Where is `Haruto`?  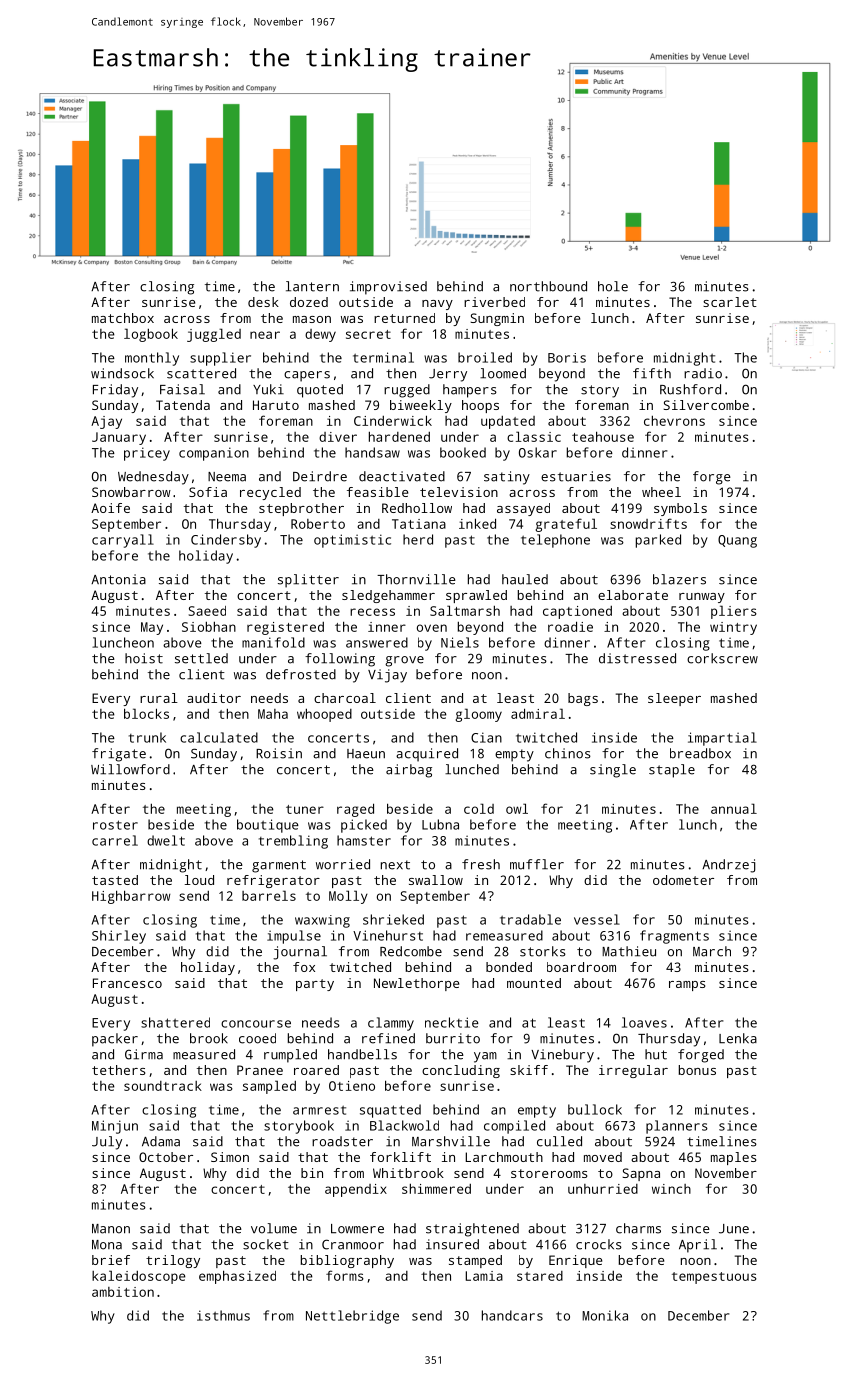
Haruto is located at coordinates (276, 405).
